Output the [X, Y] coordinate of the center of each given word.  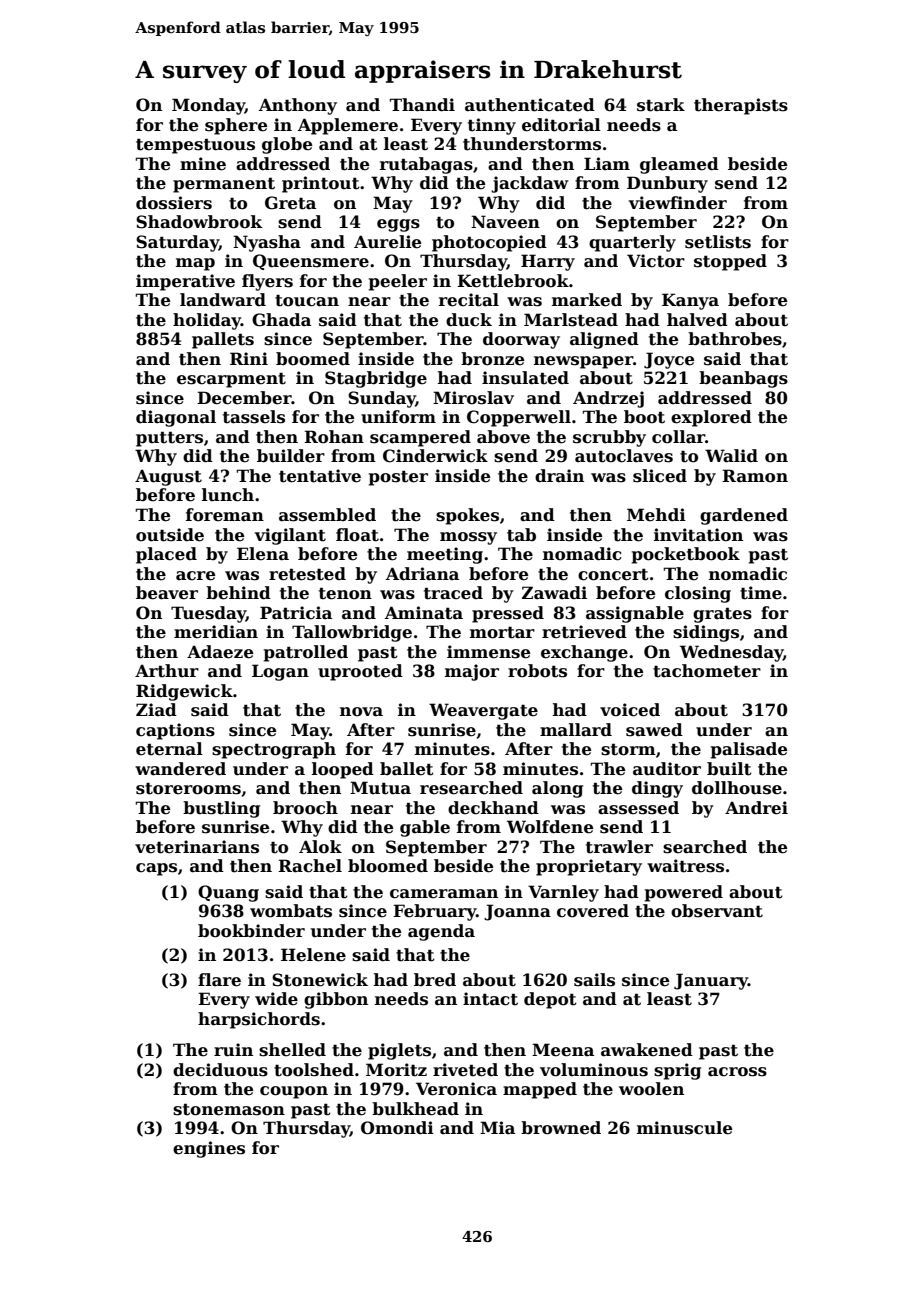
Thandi [422, 105]
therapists [741, 106]
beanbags [743, 379]
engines [209, 1149]
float [357, 535]
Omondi [397, 1128]
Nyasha [267, 243]
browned [561, 1128]
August [168, 477]
